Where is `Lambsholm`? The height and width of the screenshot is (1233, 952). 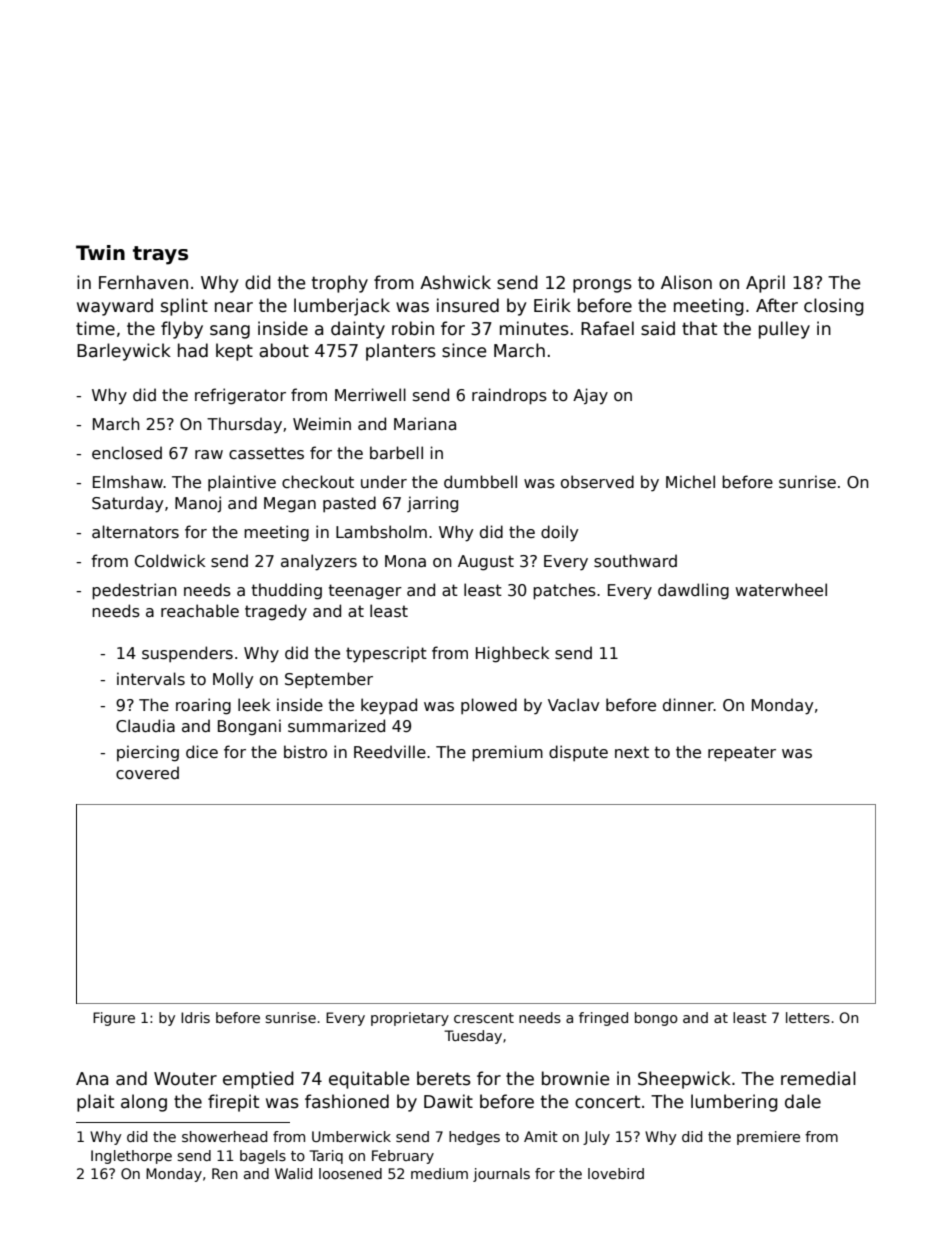 Lambsholm is located at coordinates (381, 532).
